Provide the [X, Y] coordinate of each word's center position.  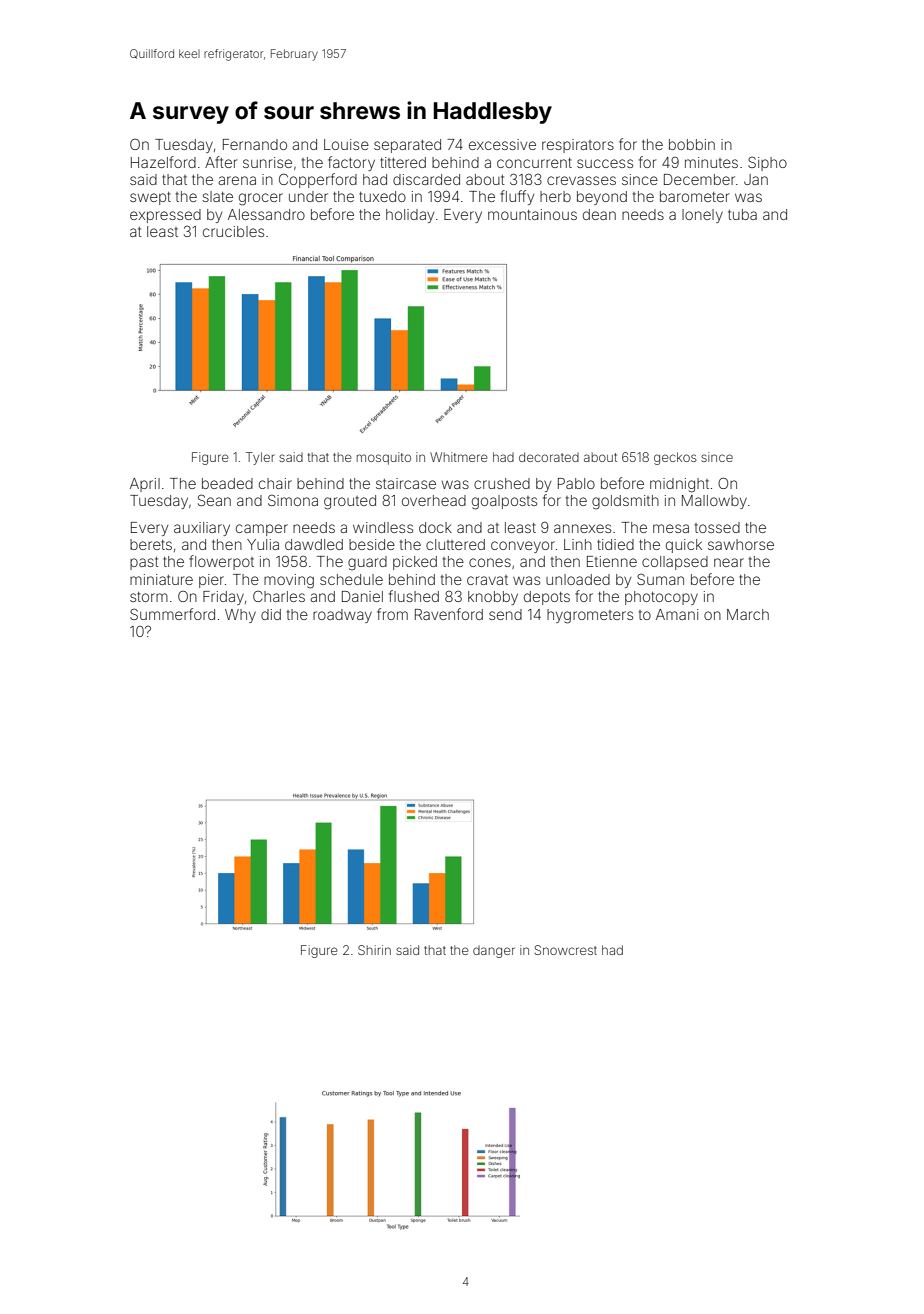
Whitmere [459, 457]
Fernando [255, 144]
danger [494, 952]
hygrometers [590, 616]
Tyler [260, 458]
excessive [502, 144]
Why [240, 616]
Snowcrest [565, 950]
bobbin [692, 144]
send [505, 614]
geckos [675, 458]
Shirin [374, 950]
